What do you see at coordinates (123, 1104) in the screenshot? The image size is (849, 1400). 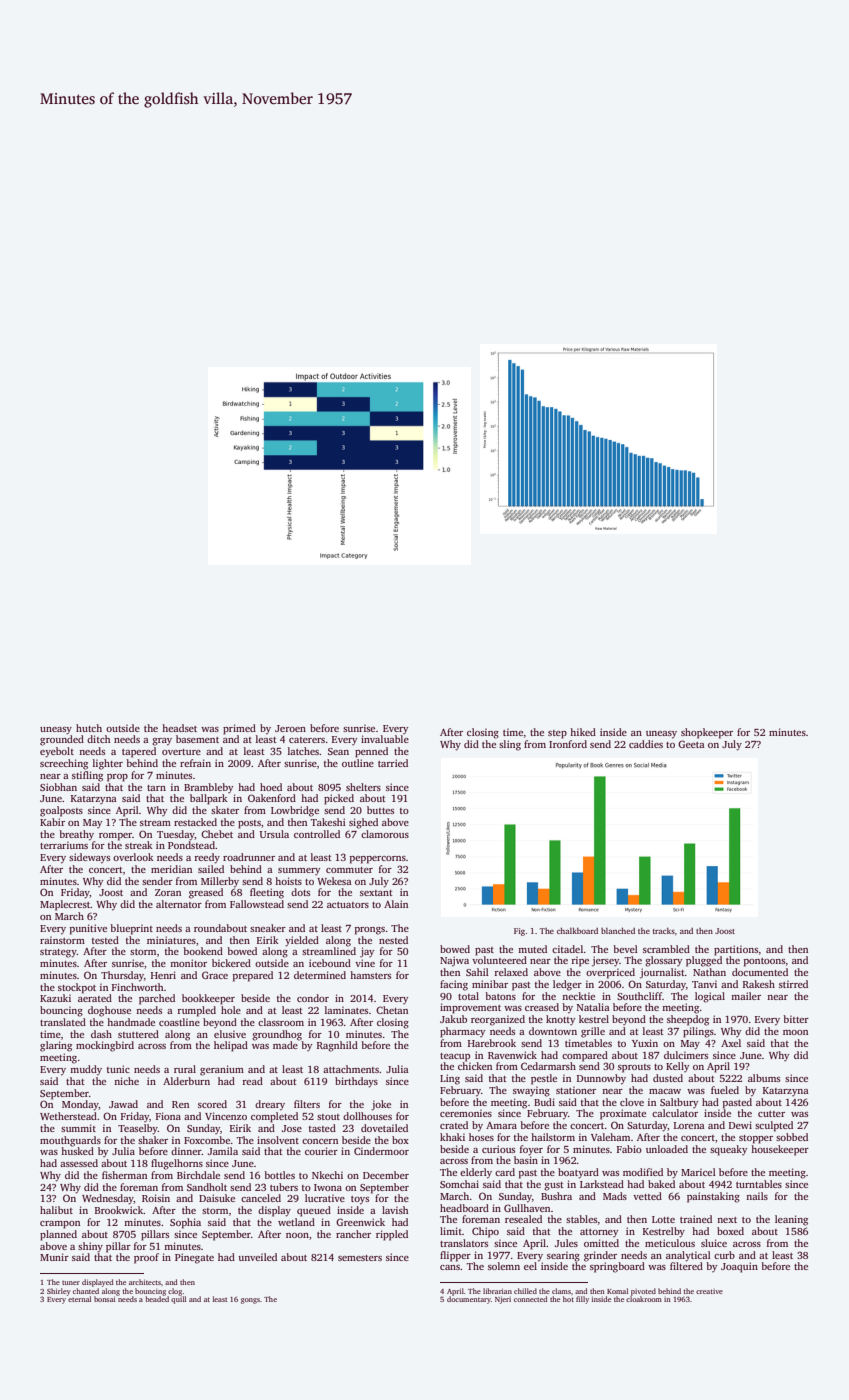 I see `Jawad` at bounding box center [123, 1104].
